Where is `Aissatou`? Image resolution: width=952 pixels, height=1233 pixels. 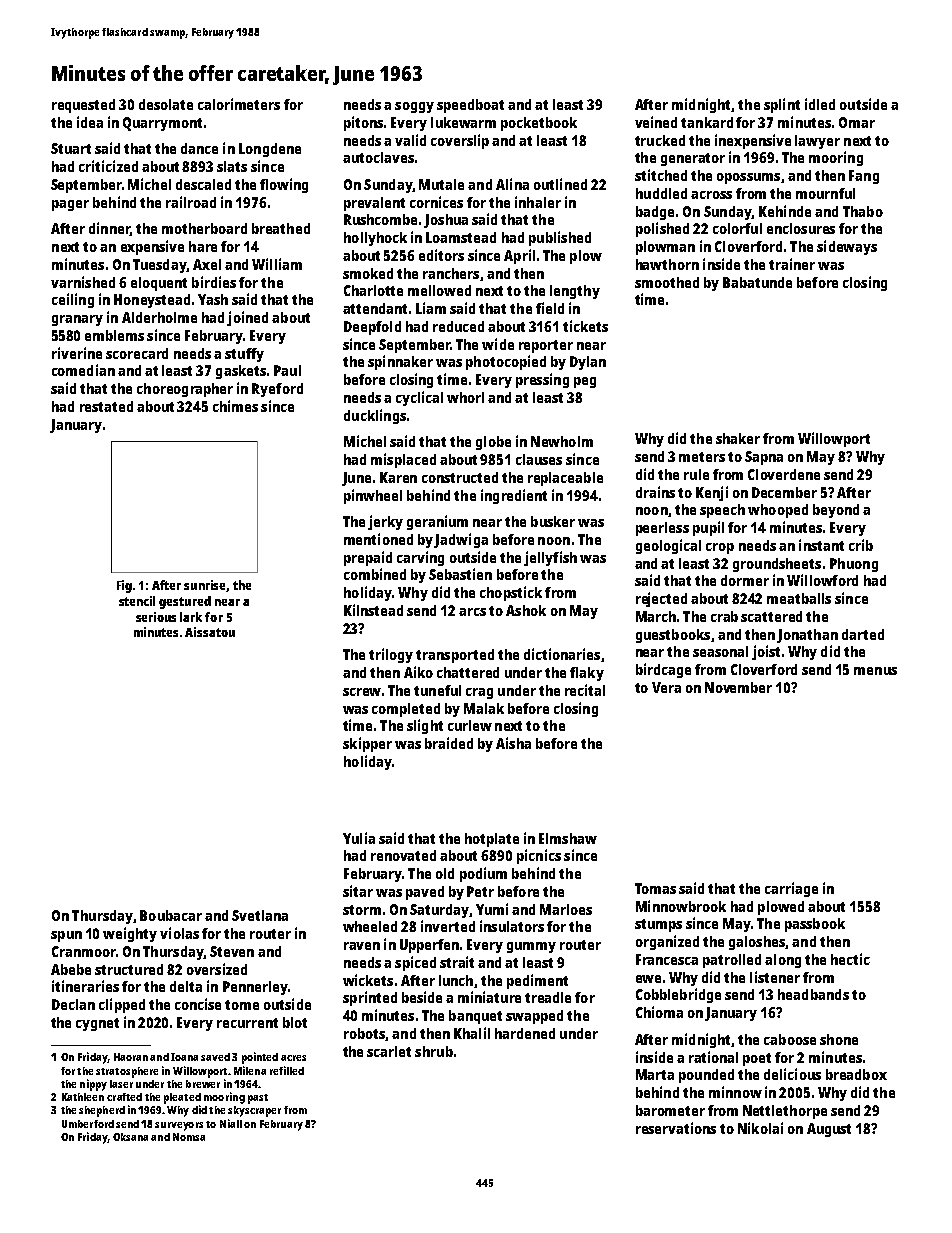
Aissatou is located at coordinates (210, 632).
